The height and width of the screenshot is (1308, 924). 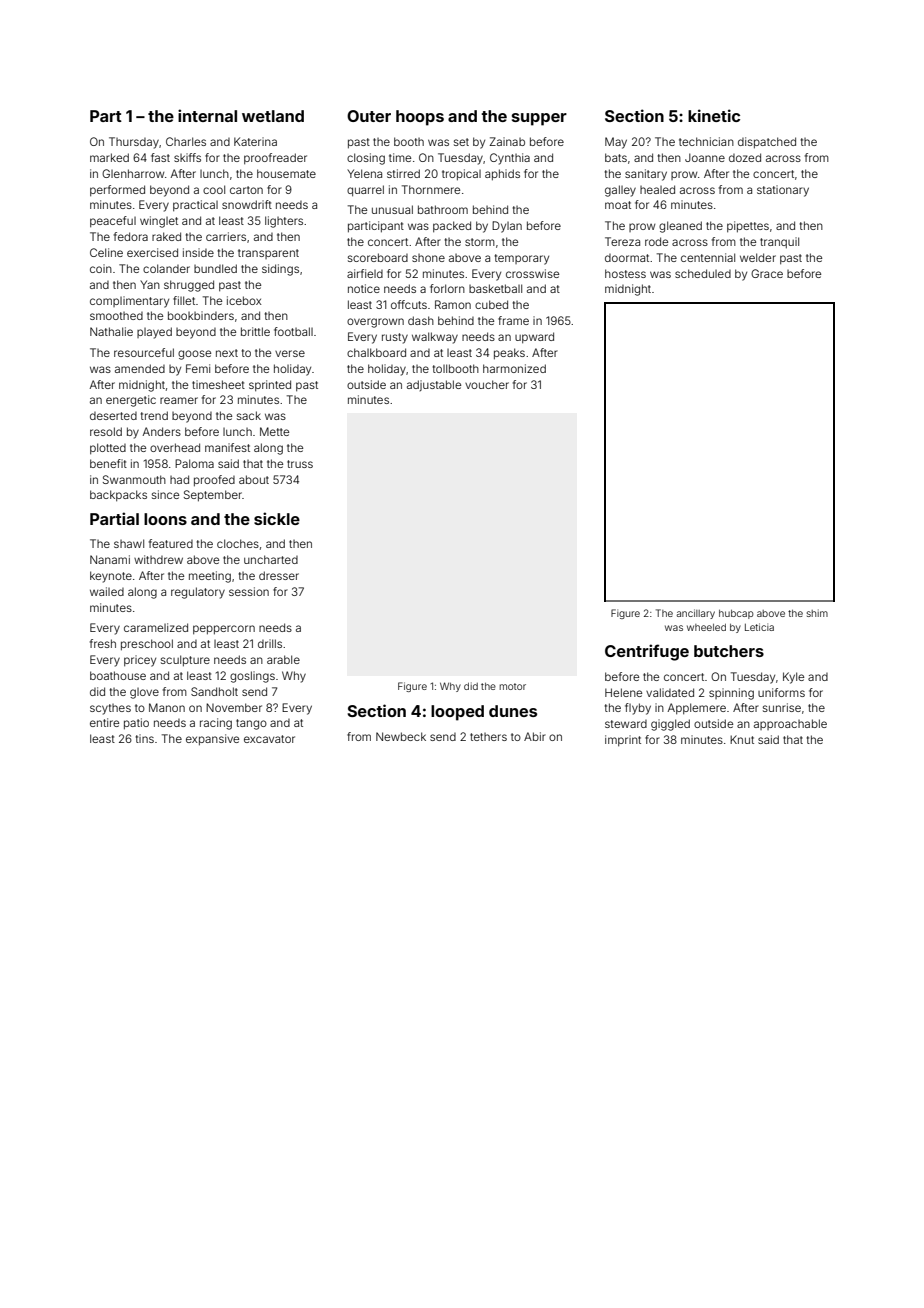 I want to click on peppercorn, so click(x=224, y=630).
